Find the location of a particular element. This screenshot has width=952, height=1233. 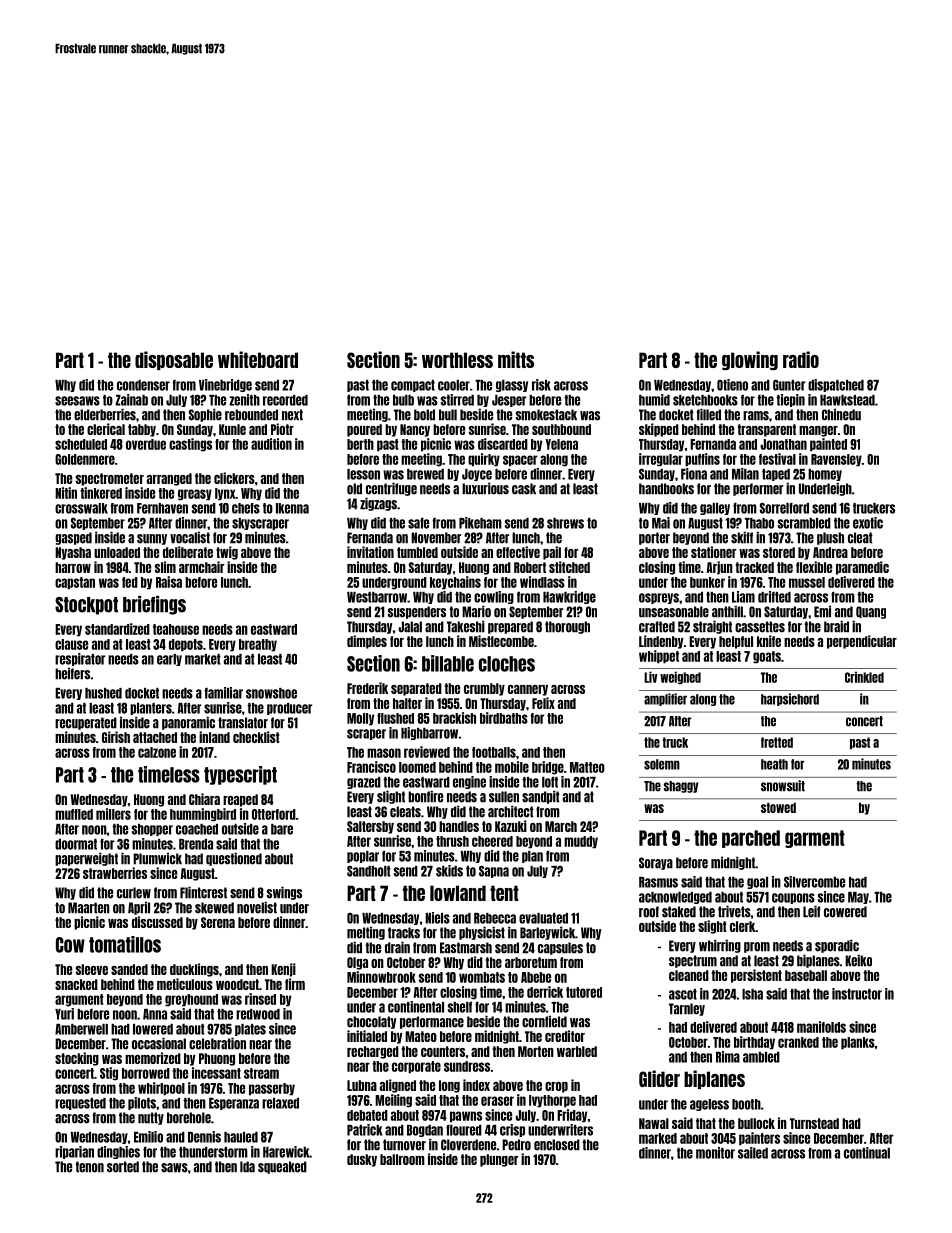

disposable is located at coordinates (174, 360).
